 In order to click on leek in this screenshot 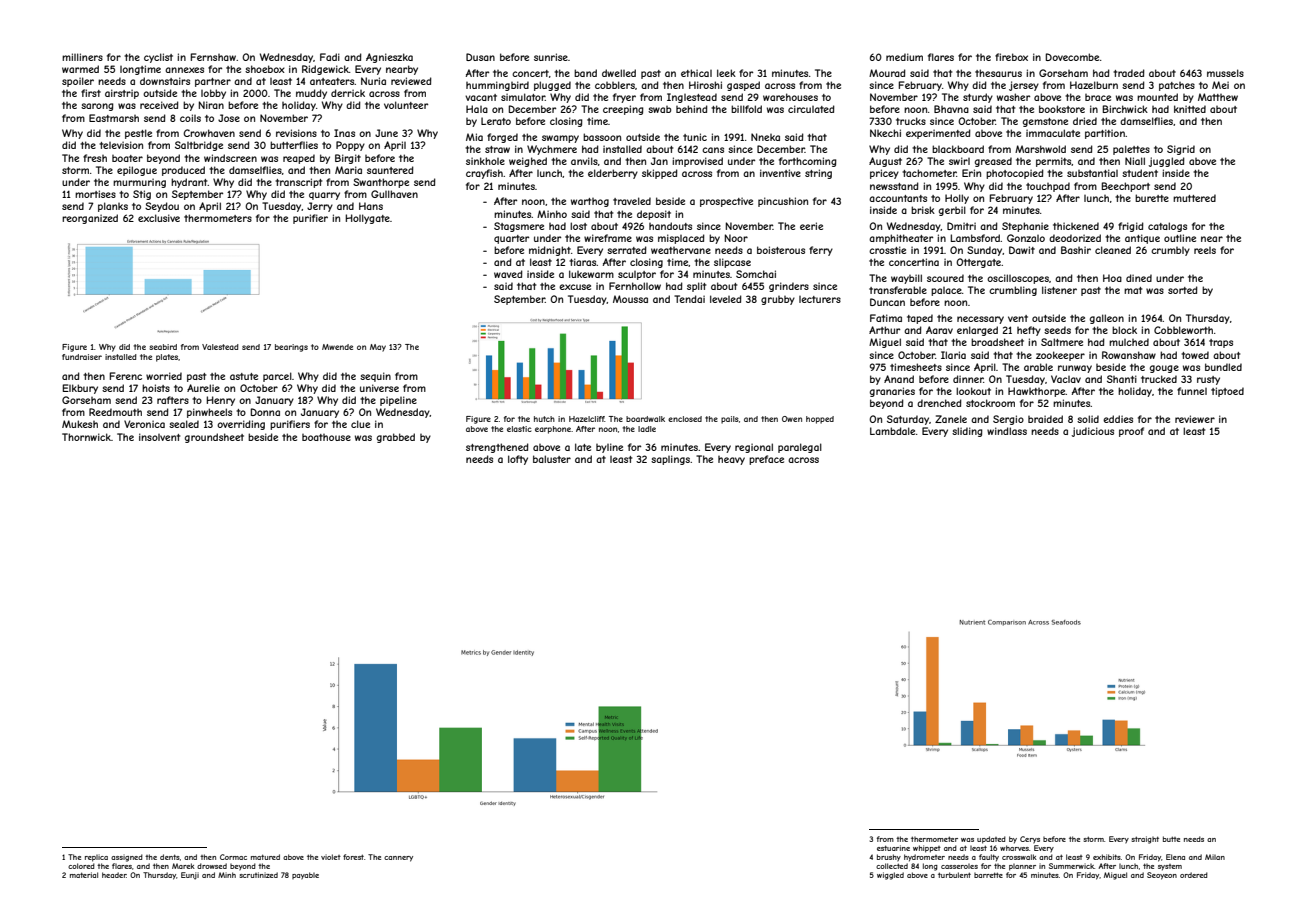, I will do `click(726, 73)`.
